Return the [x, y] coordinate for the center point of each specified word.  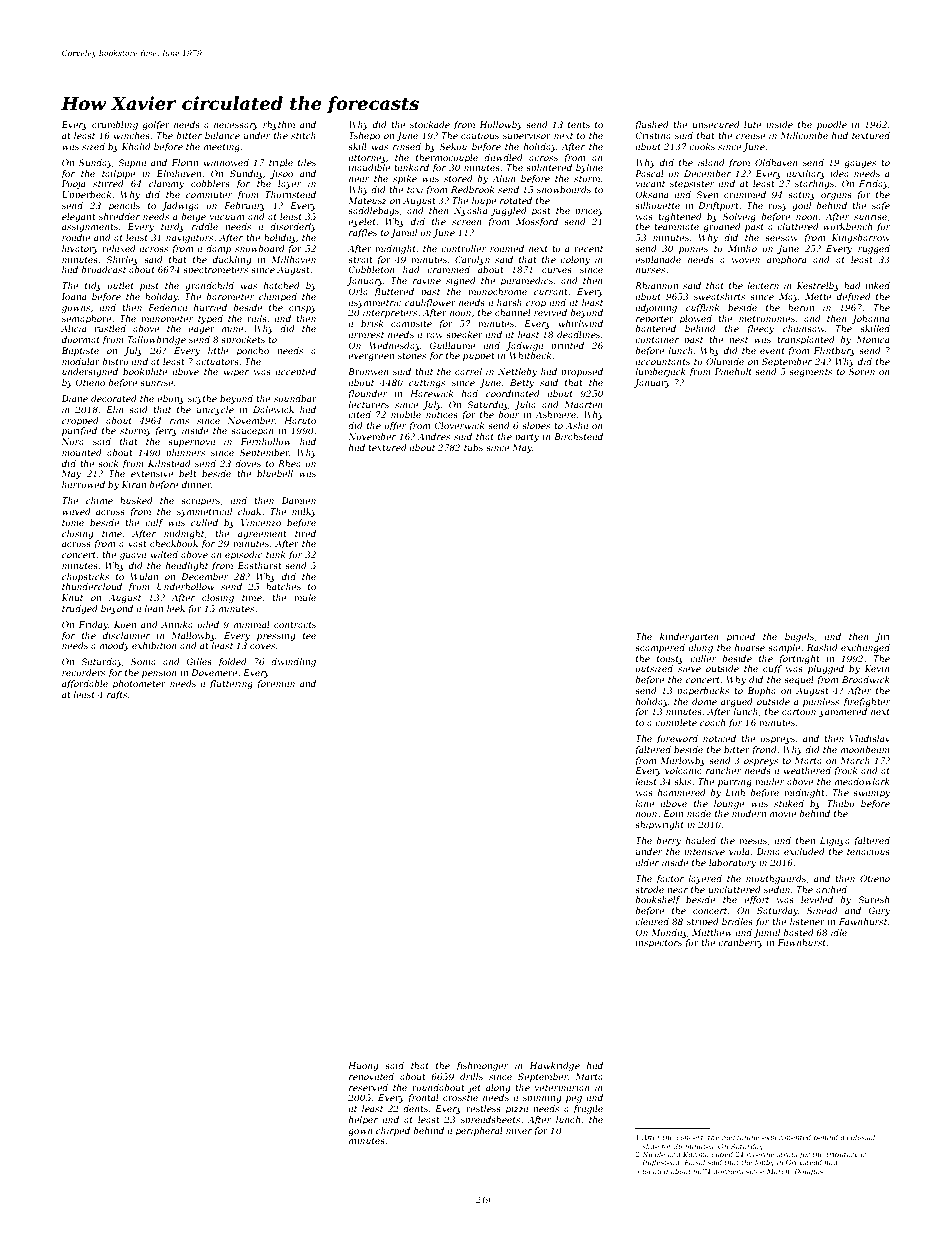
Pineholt [733, 371]
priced [741, 637]
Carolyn [472, 260]
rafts [117, 695]
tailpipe [119, 174]
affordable [85, 684]
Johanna [870, 319]
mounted [82, 452]
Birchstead [578, 436]
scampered [660, 648]
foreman [276, 684]
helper [363, 1120]
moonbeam [865, 749]
